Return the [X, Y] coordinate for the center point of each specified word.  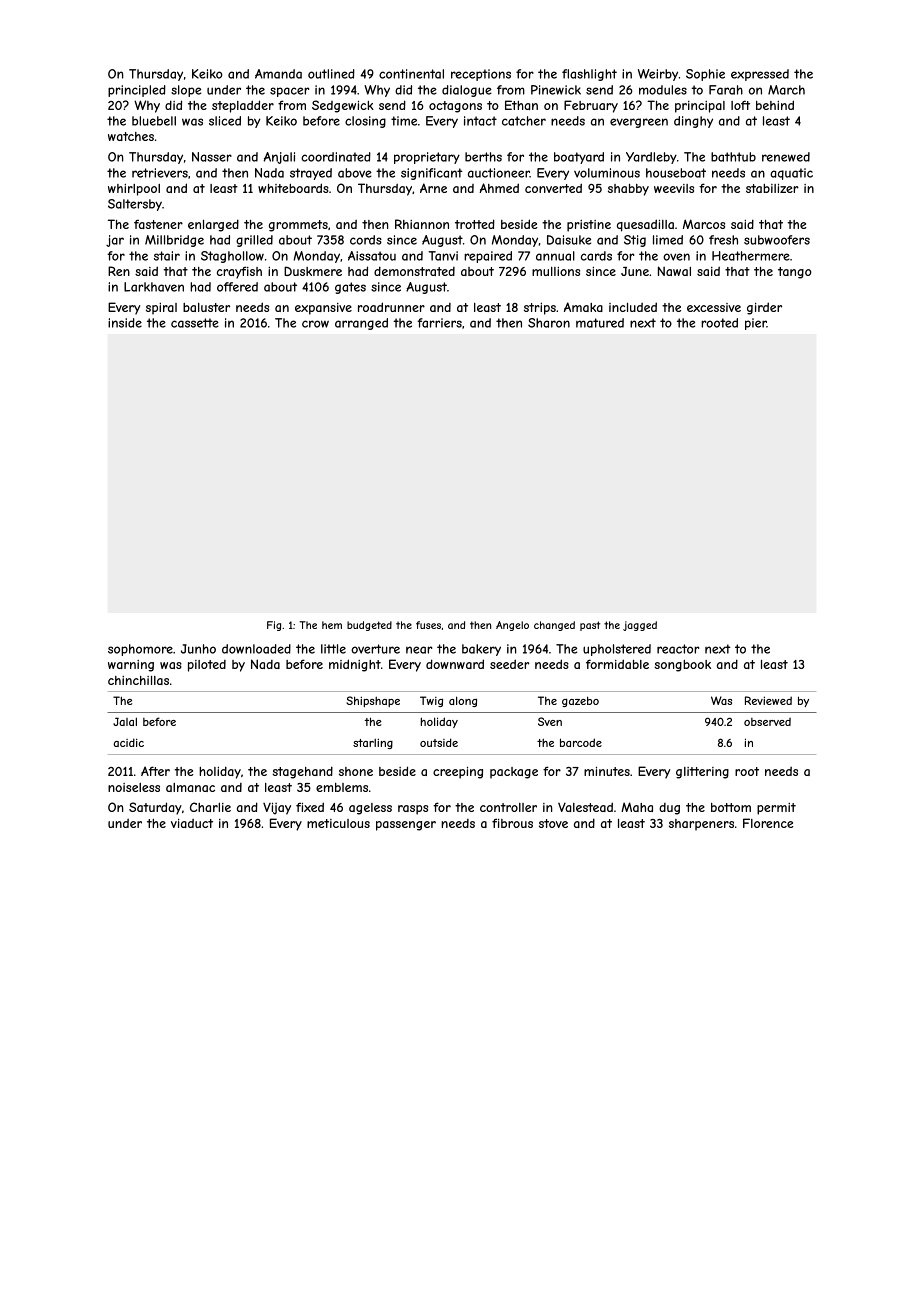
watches [131, 136]
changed [554, 626]
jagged [640, 626]
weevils [674, 188]
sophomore [140, 650]
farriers [439, 323]
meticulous [338, 823]
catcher [524, 121]
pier [756, 324]
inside [125, 323]
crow [315, 324]
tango [795, 273]
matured [600, 323]
